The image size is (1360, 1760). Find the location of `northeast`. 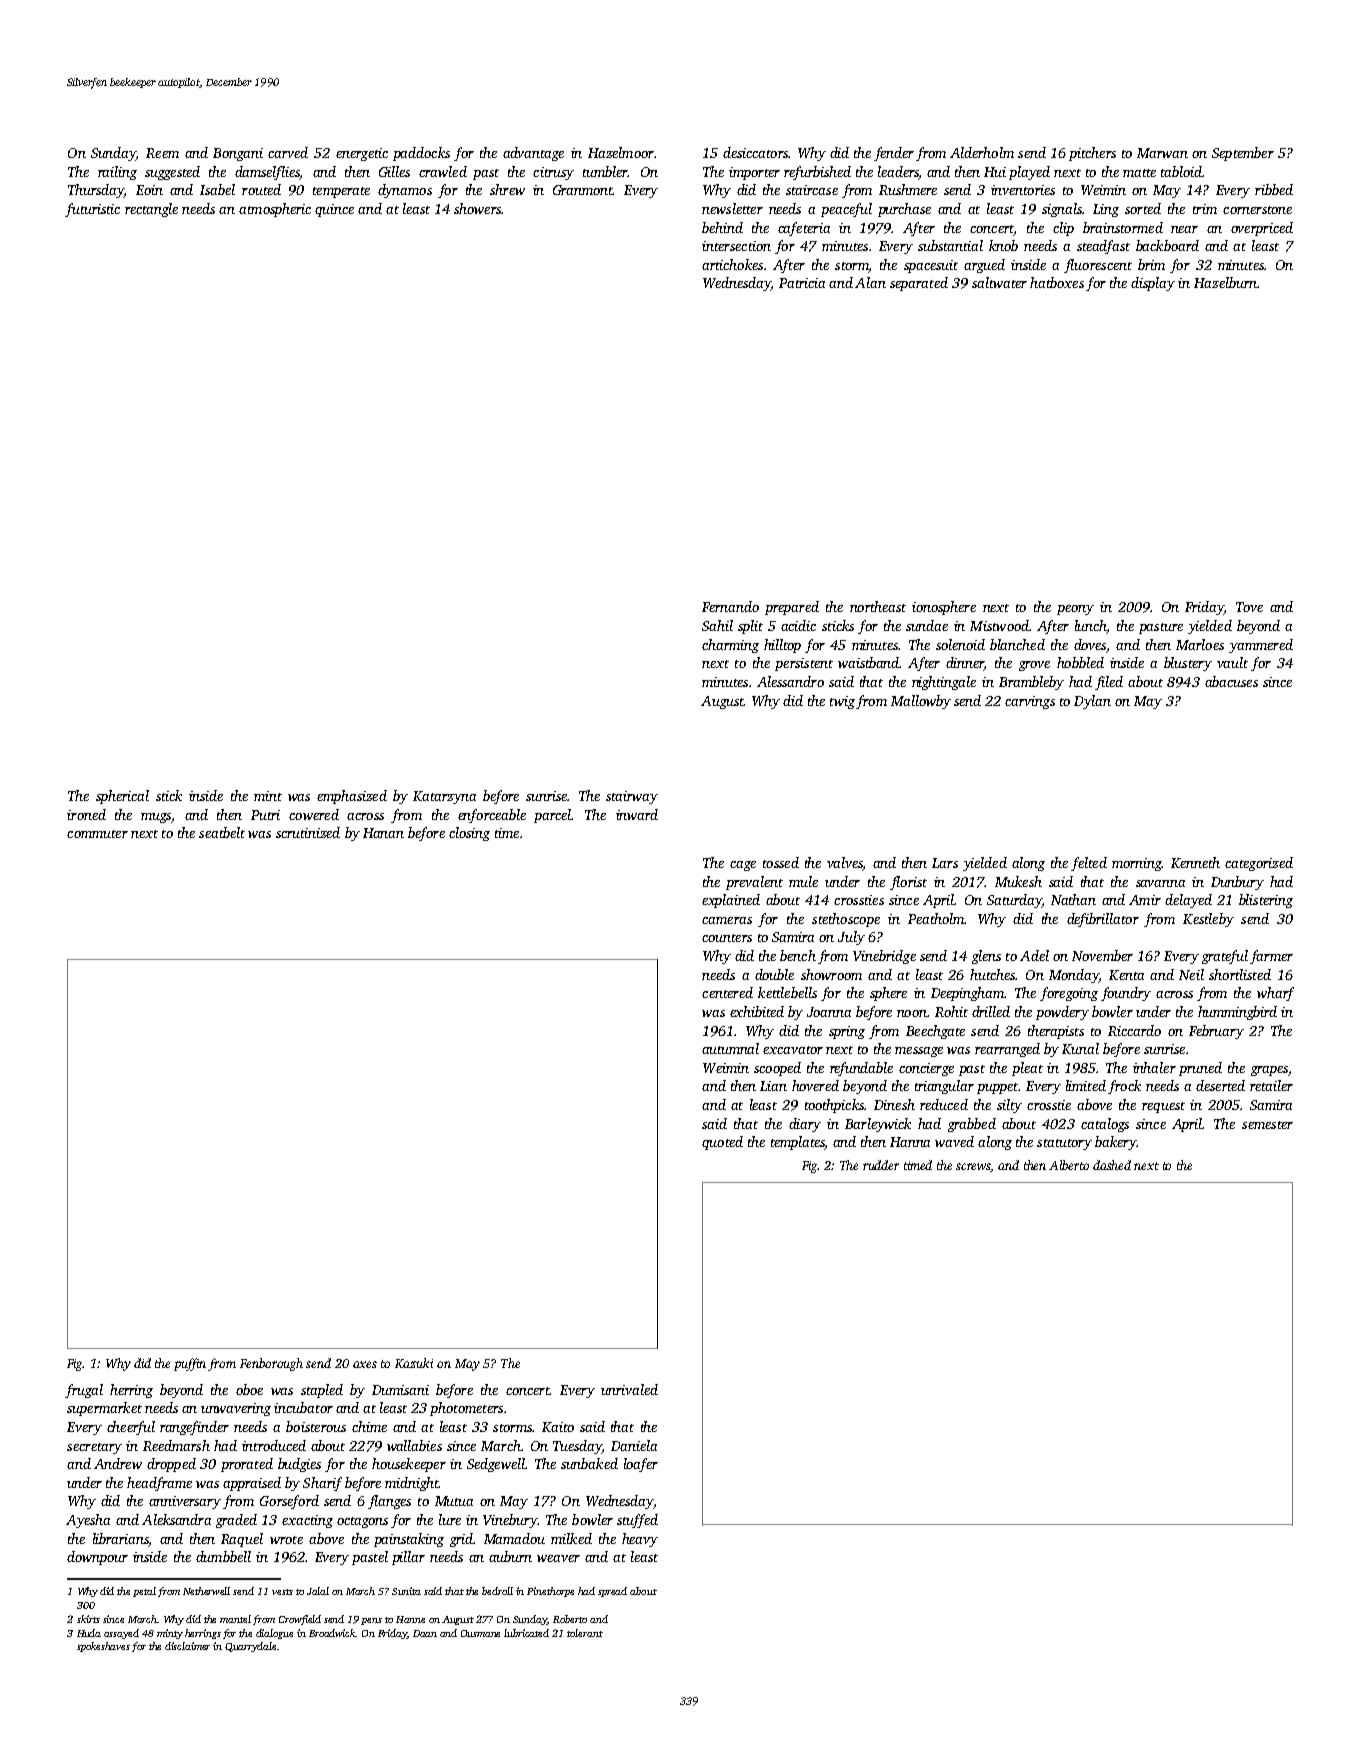

northeast is located at coordinates (878, 606).
